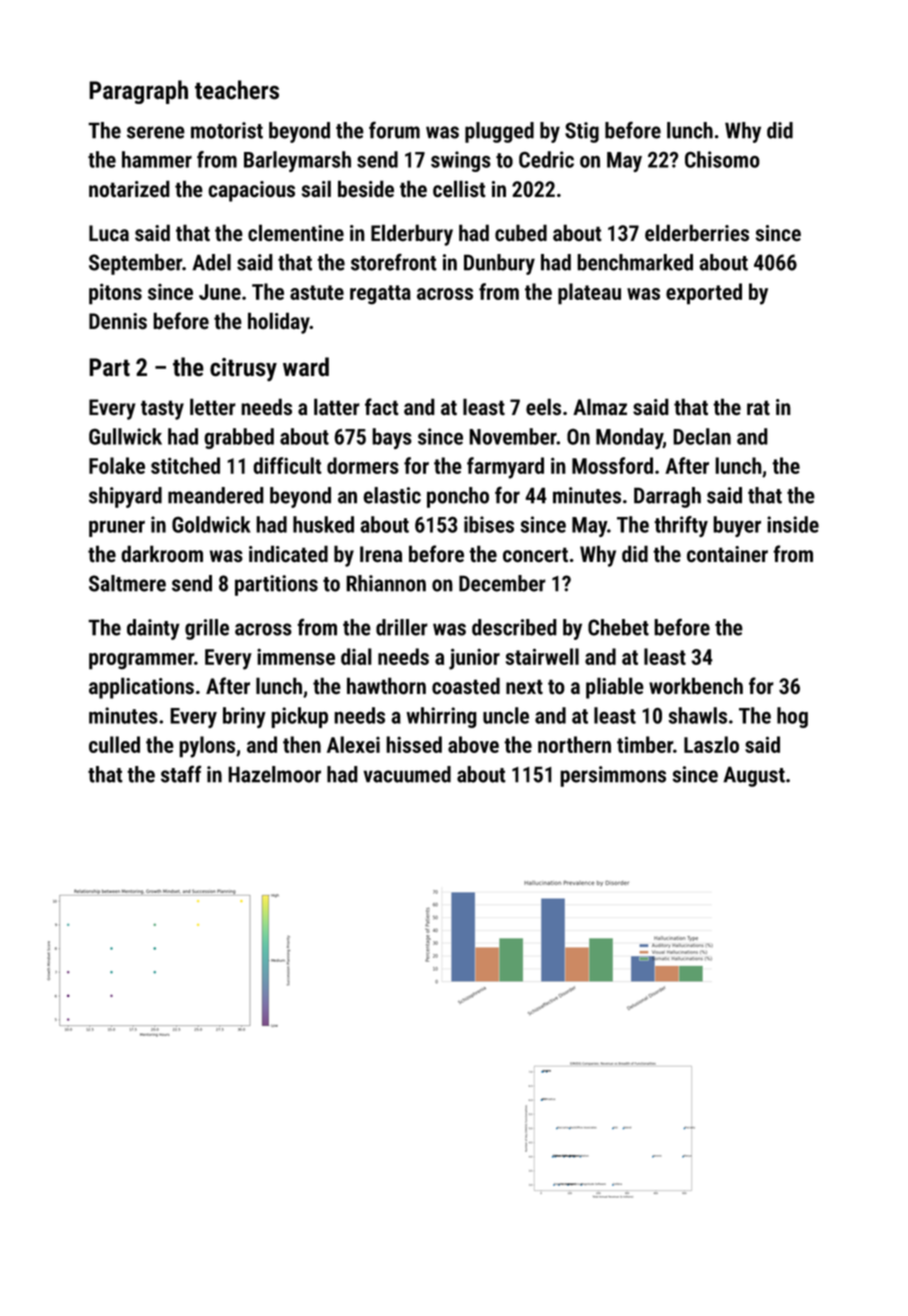  What do you see at coordinates (722, 159) in the page?
I see `Chisomo` at bounding box center [722, 159].
